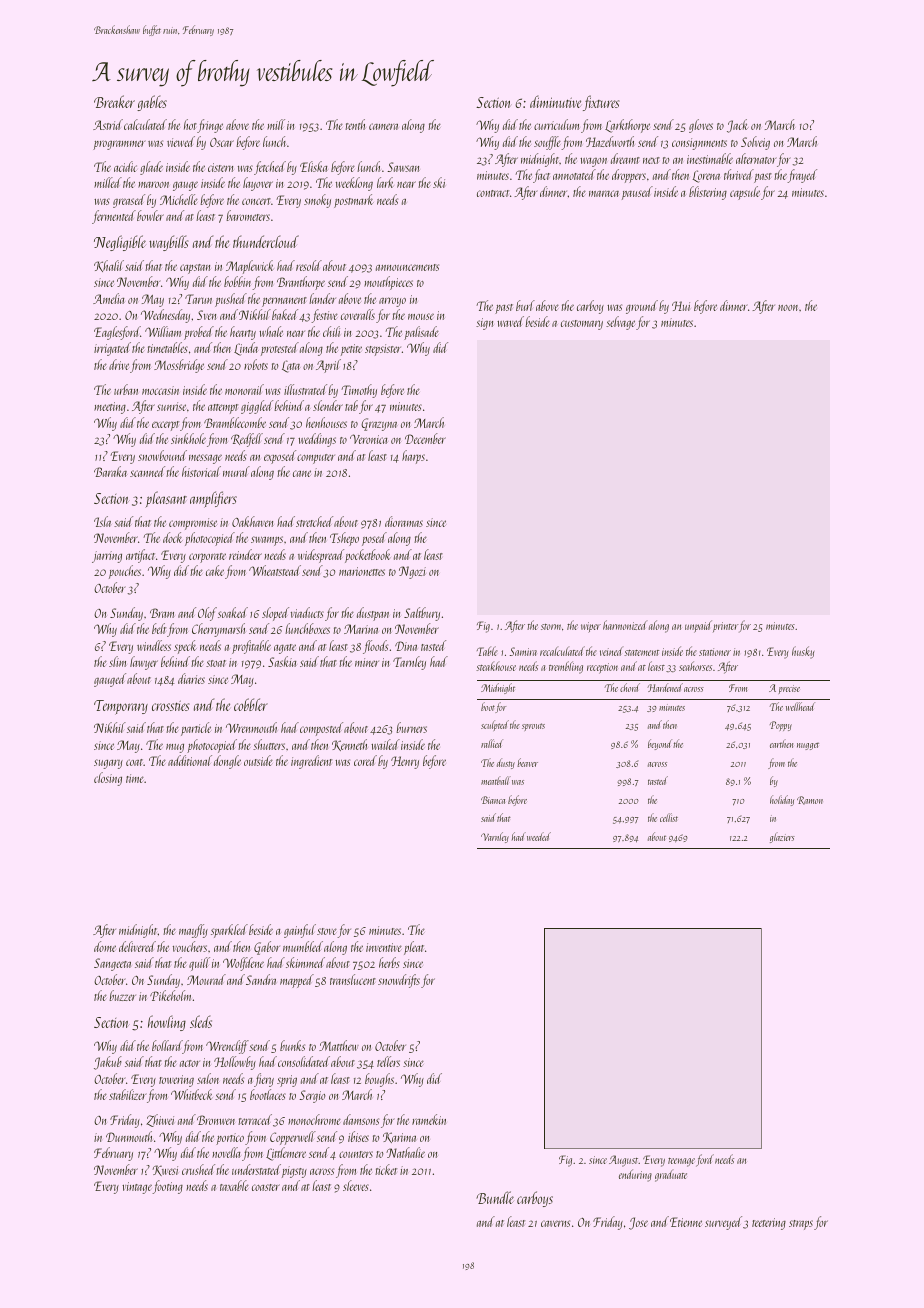 Image resolution: width=924 pixels, height=1308 pixels. Describe the element at coordinates (403, 167) in the image. I see `Sawsan` at that location.
